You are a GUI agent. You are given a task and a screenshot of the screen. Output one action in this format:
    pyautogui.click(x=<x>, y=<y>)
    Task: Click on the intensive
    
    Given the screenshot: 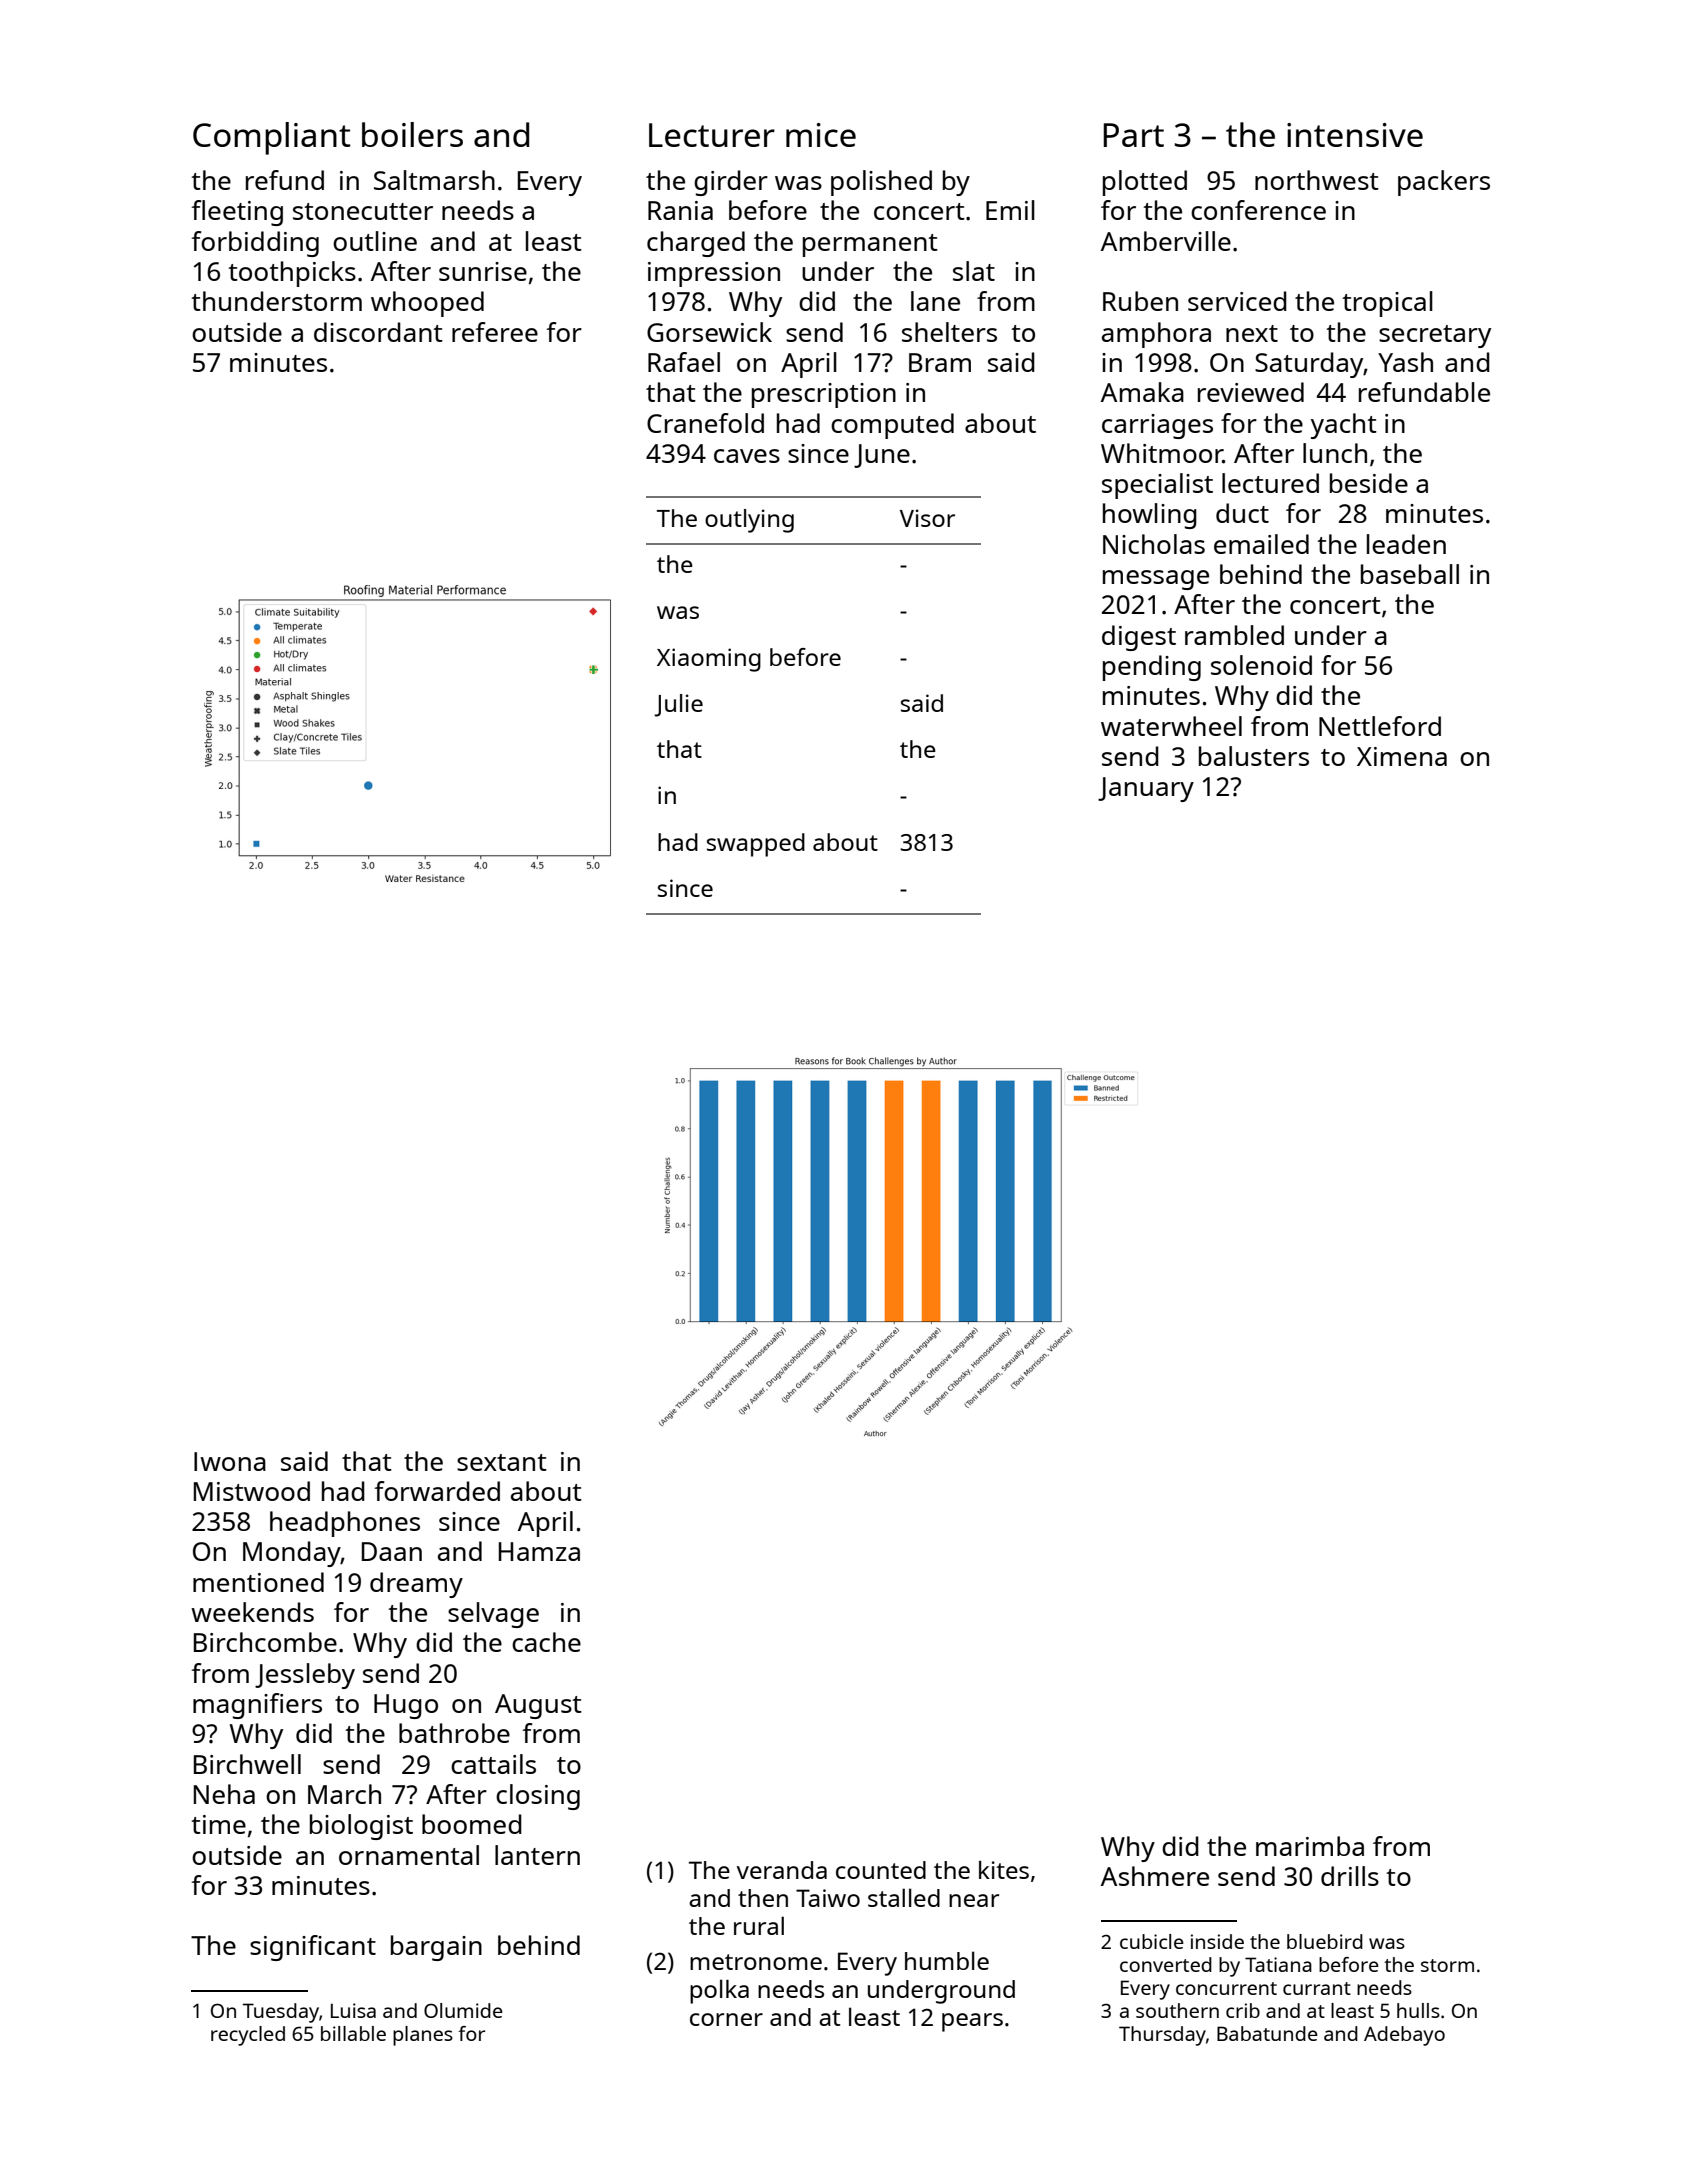 What is the action you would take?
    pyautogui.click(x=1355, y=135)
